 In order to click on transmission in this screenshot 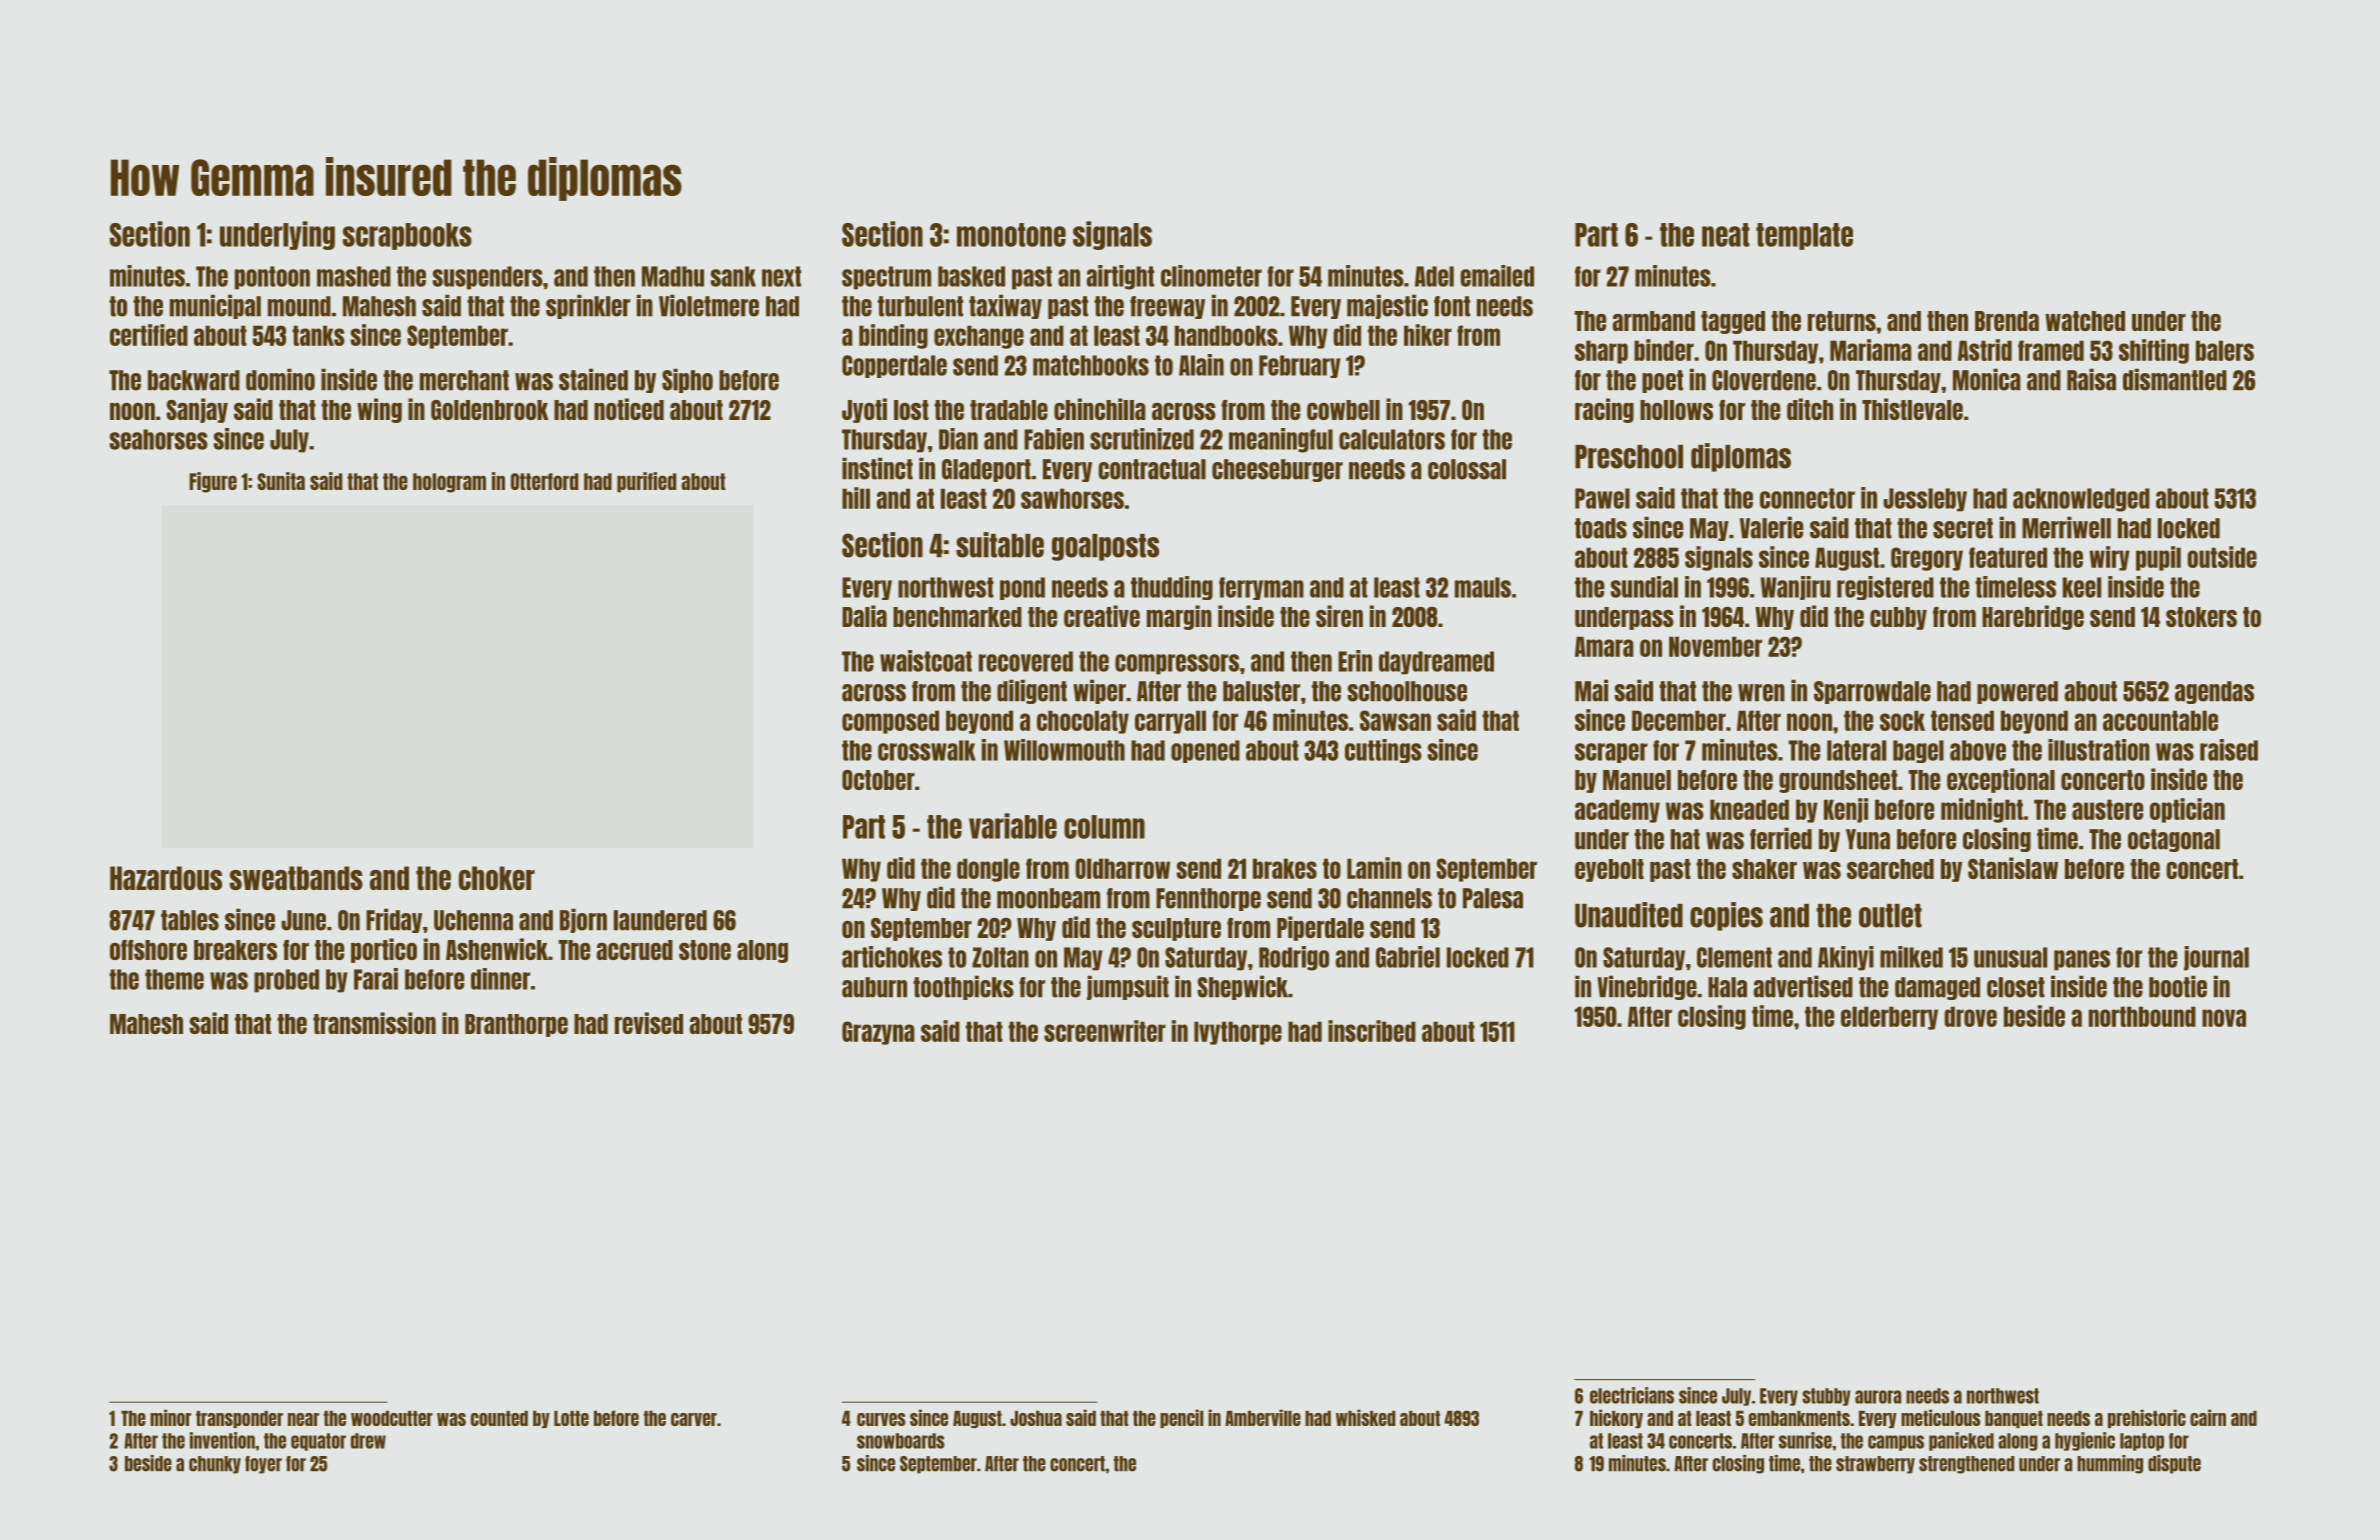, I will do `click(374, 1023)`.
